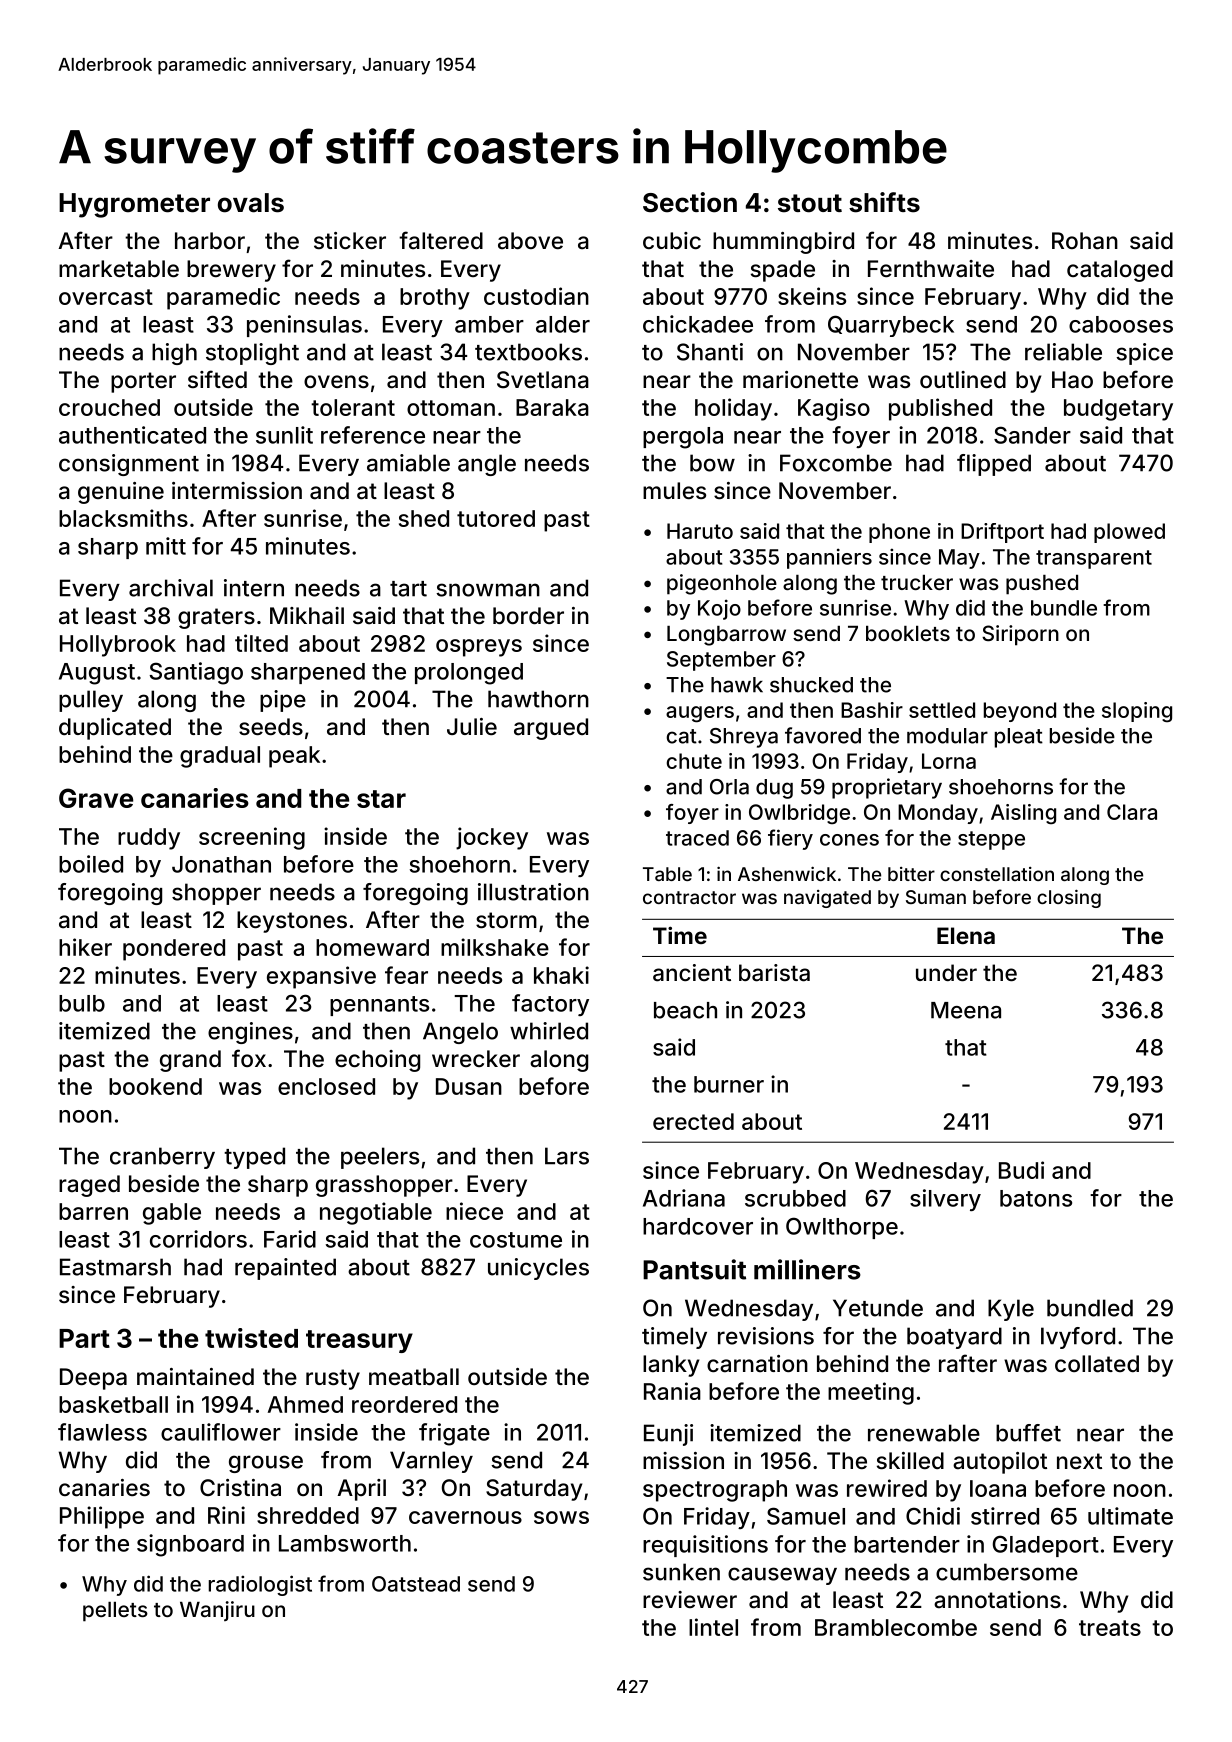 The image size is (1232, 1742). I want to click on shifts, so click(884, 202).
